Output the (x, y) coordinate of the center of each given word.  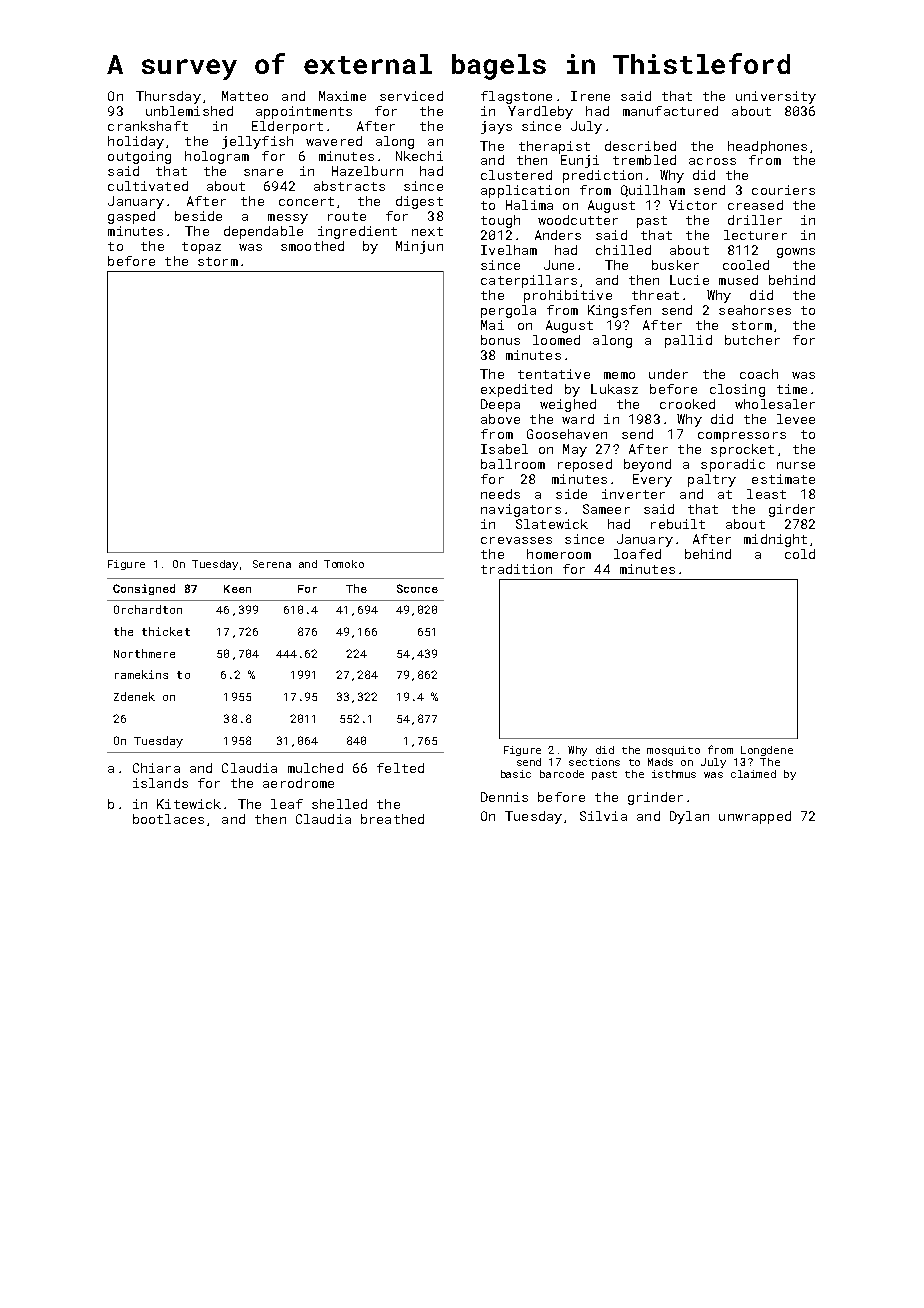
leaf (287, 804)
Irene (590, 96)
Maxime (342, 96)
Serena (272, 564)
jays (496, 127)
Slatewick (552, 524)
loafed (637, 554)
